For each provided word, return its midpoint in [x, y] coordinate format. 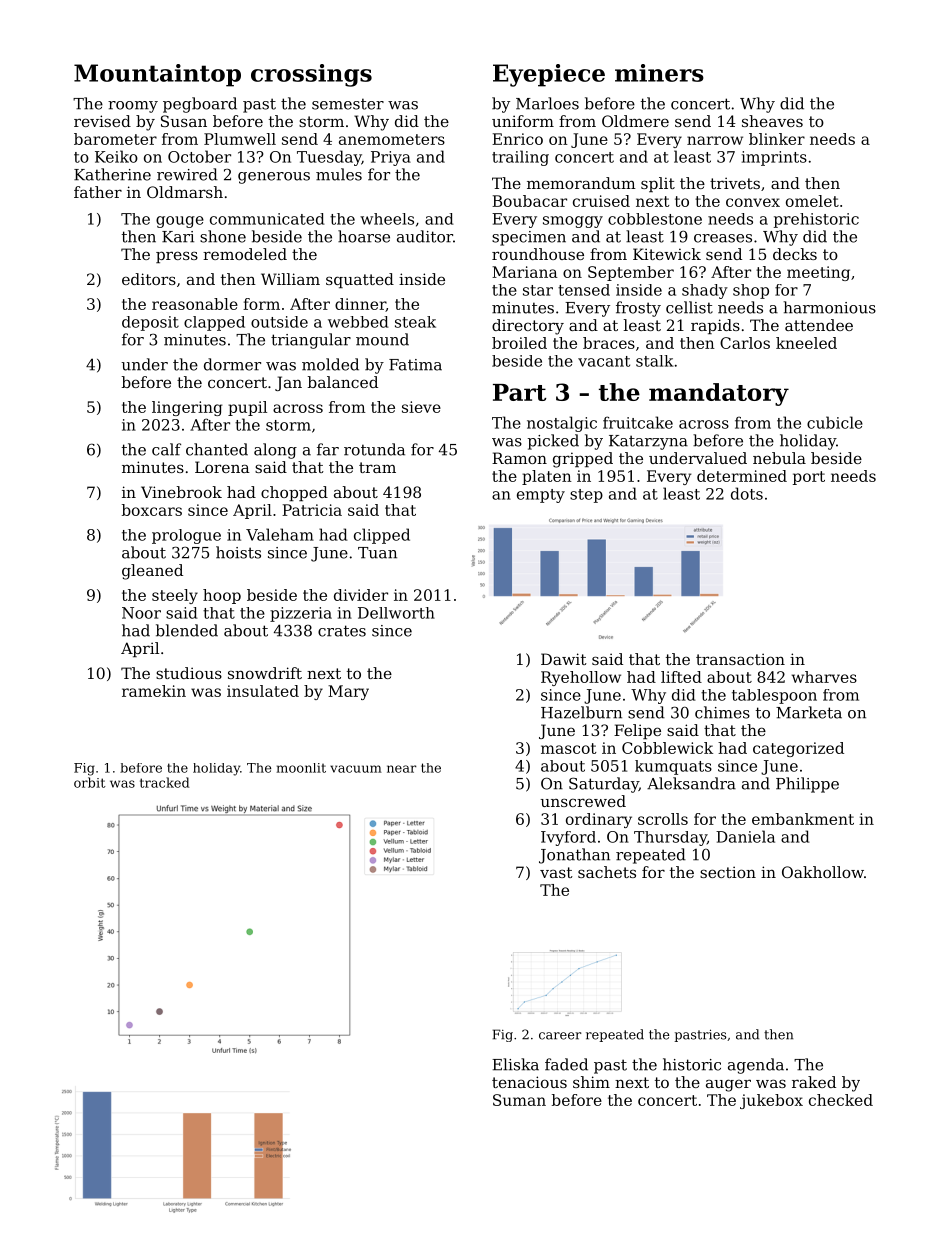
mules [339, 174]
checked [841, 1100]
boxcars [152, 510]
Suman [519, 1100]
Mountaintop [157, 75]
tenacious [529, 1082]
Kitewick [667, 254]
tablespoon [774, 696]
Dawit [564, 659]
